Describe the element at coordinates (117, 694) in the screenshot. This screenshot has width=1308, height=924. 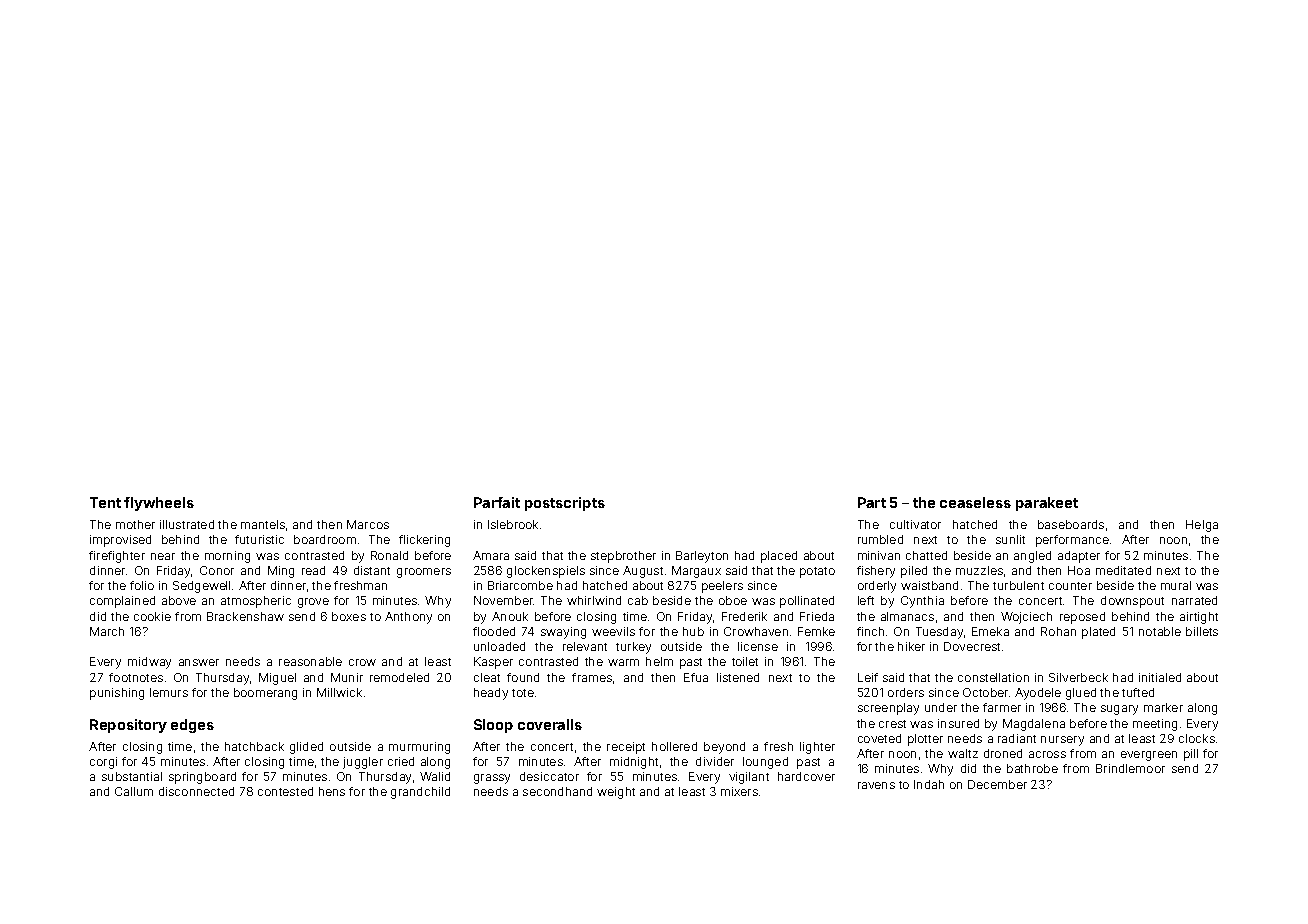
I see `punishing` at that location.
